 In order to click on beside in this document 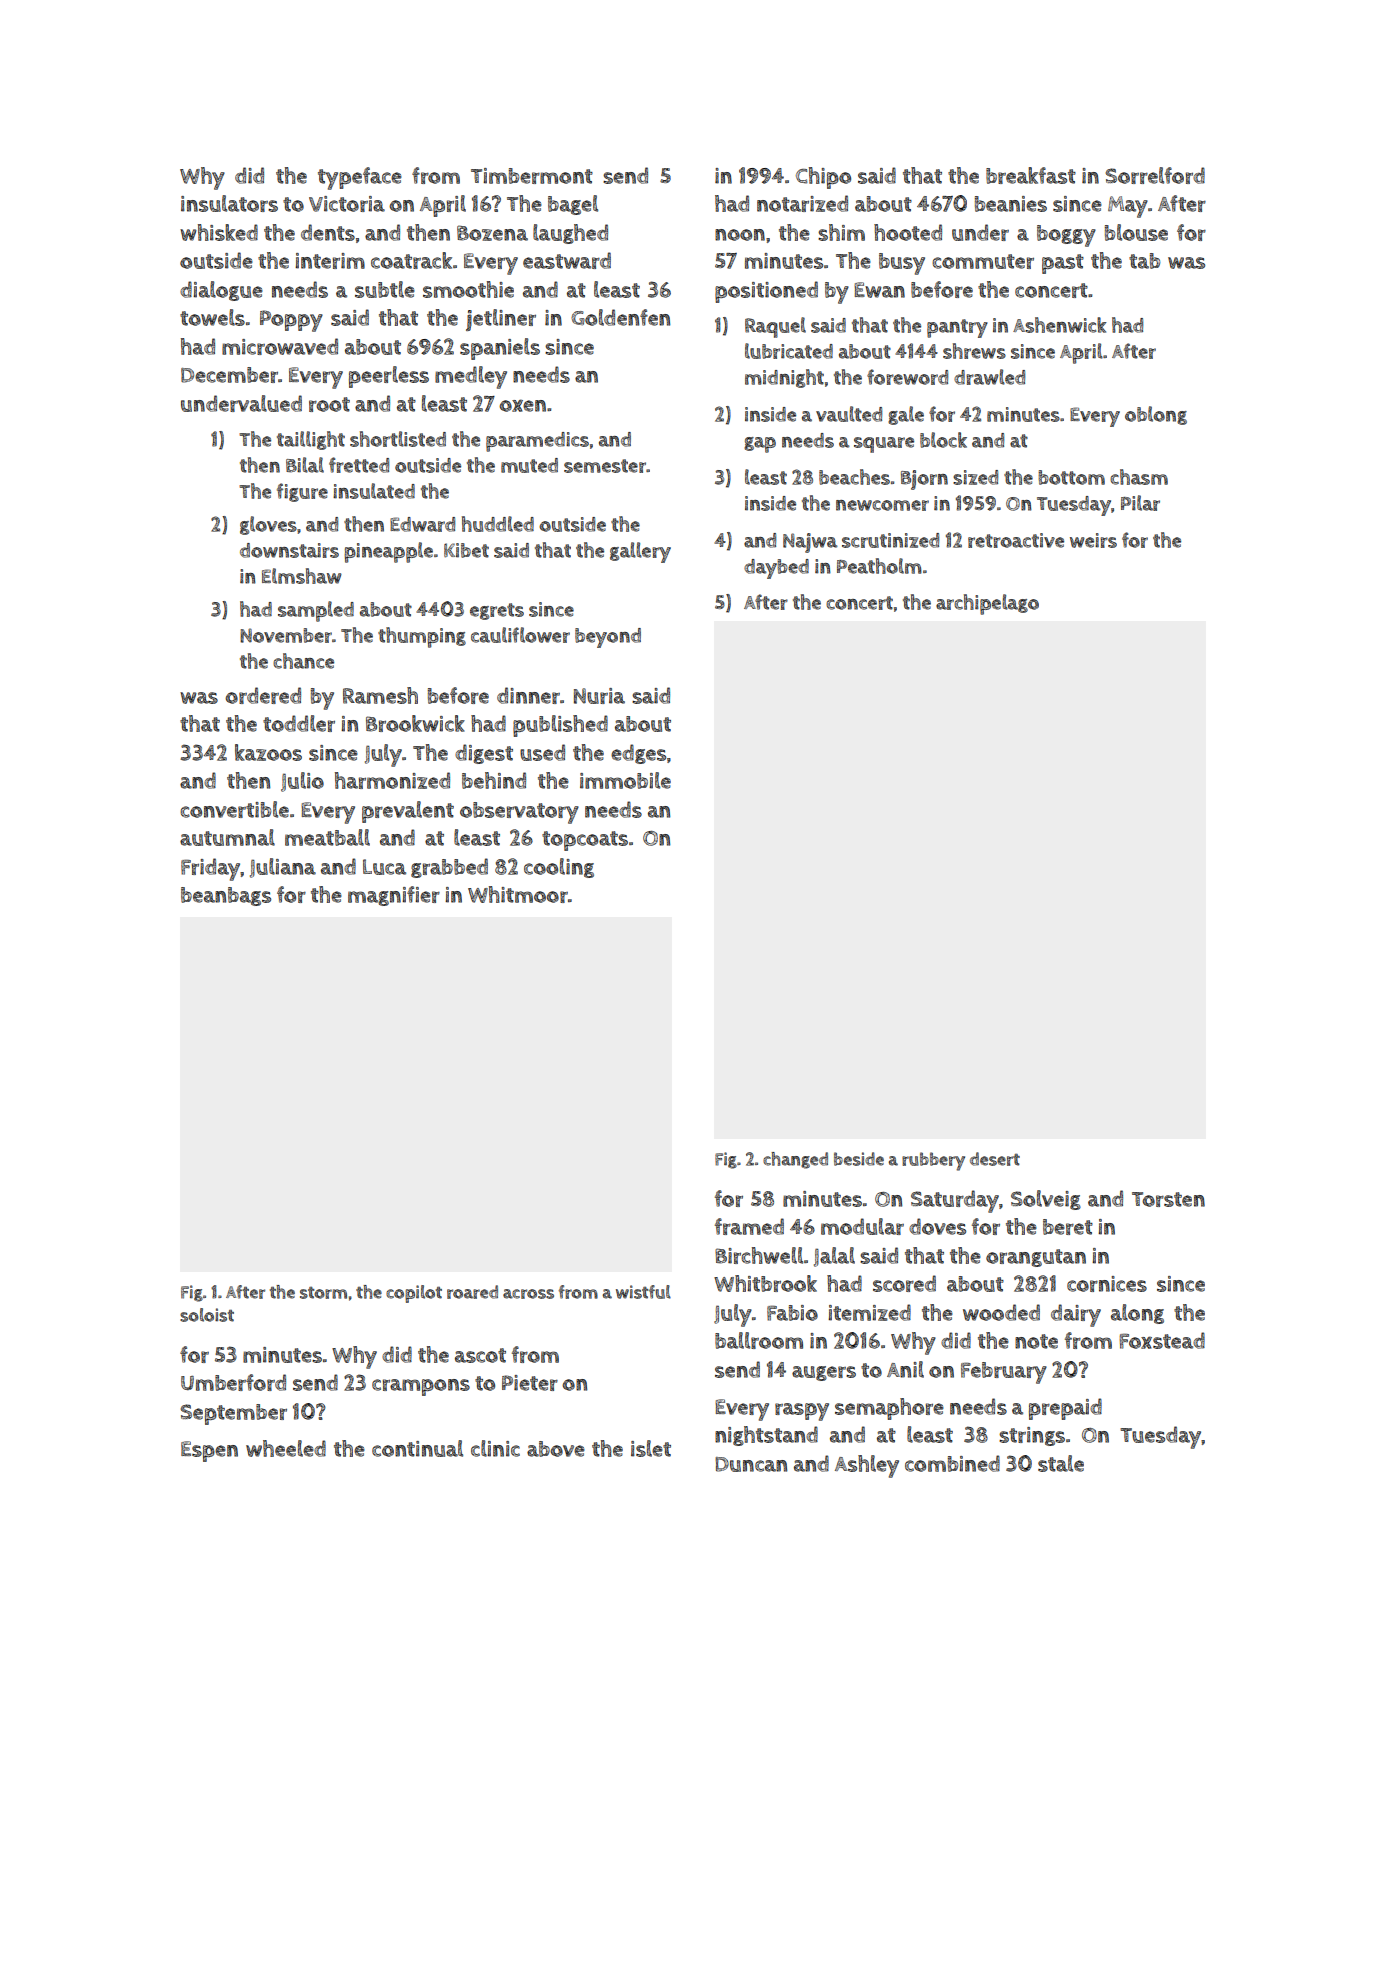, I will do `click(859, 1159)`.
